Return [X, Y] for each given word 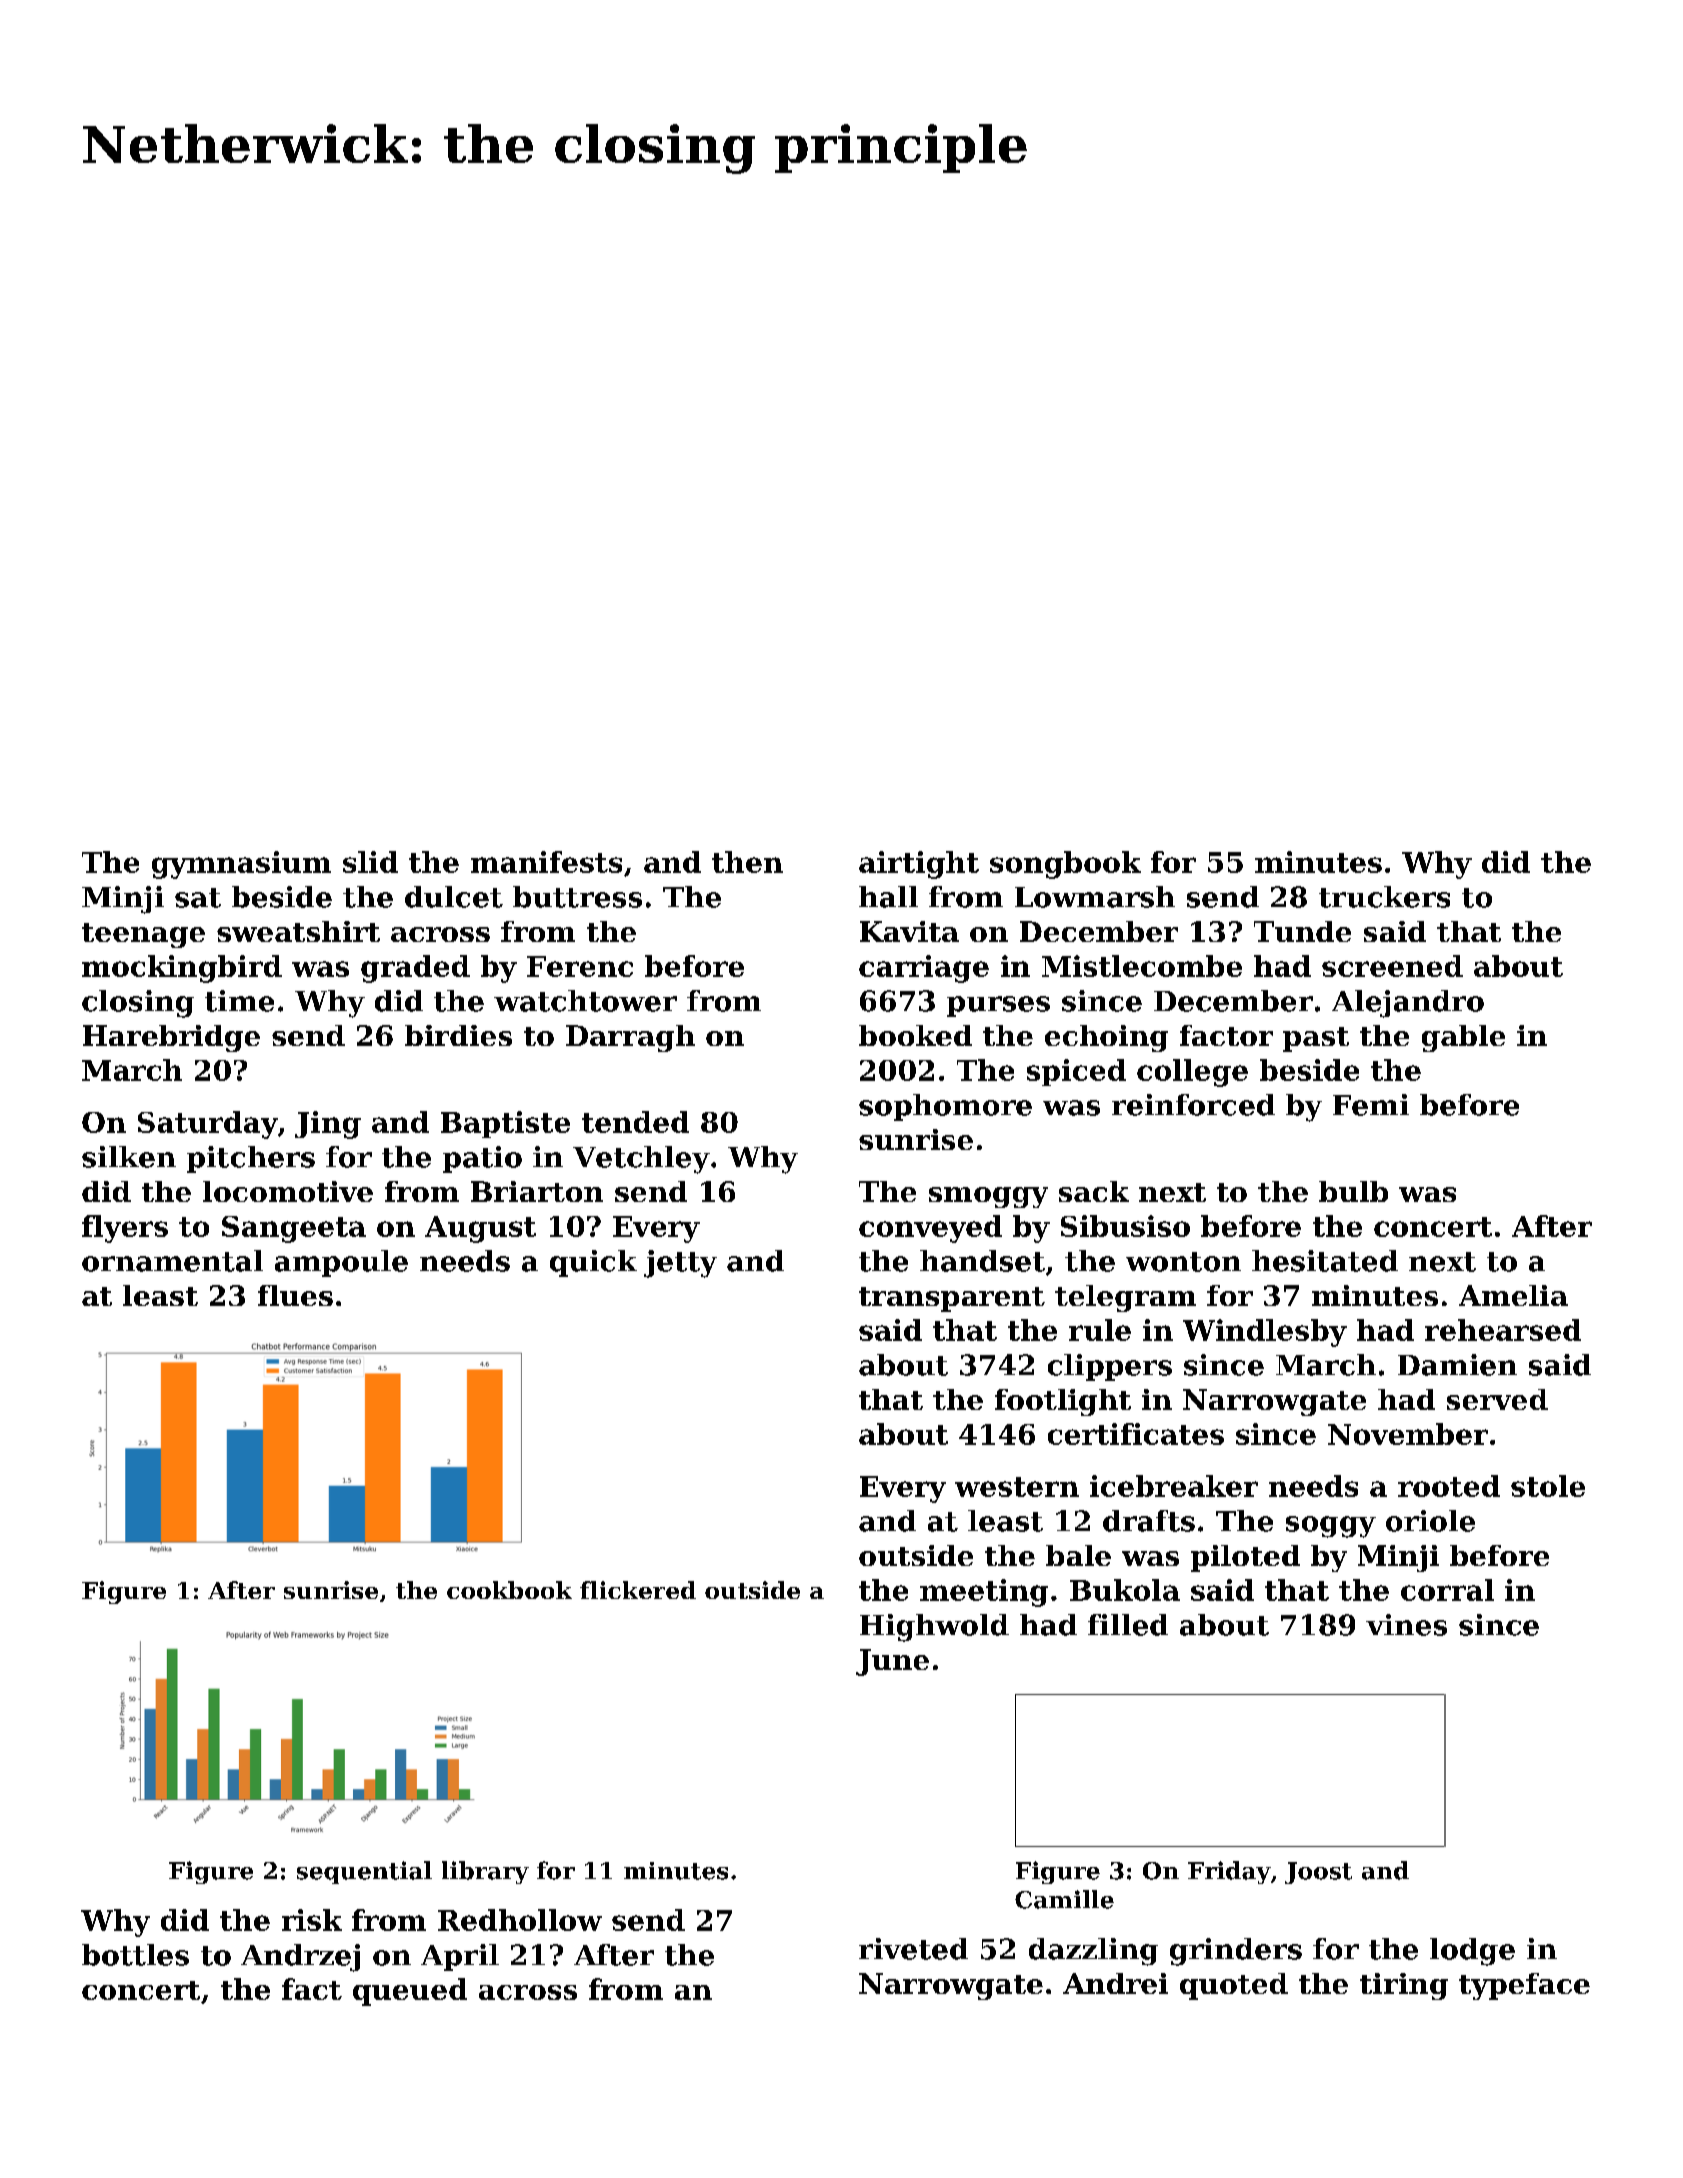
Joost [1318, 1873]
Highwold [934, 1628]
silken [129, 1157]
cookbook [509, 1590]
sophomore [945, 1107]
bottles [135, 1955]
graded [415, 969]
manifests [546, 862]
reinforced [1193, 1105]
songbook [1065, 865]
